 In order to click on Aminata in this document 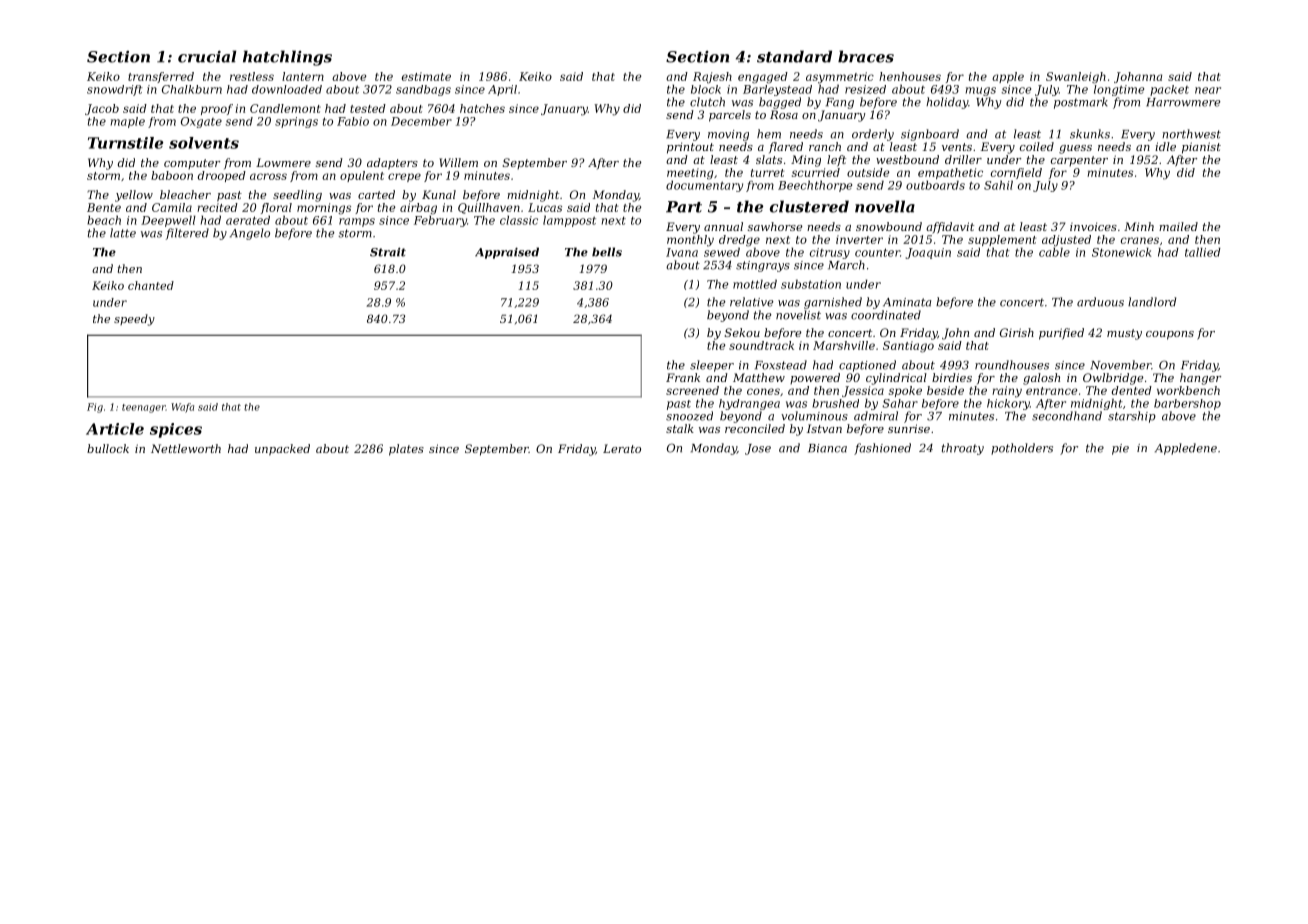, I will do `click(907, 302)`.
